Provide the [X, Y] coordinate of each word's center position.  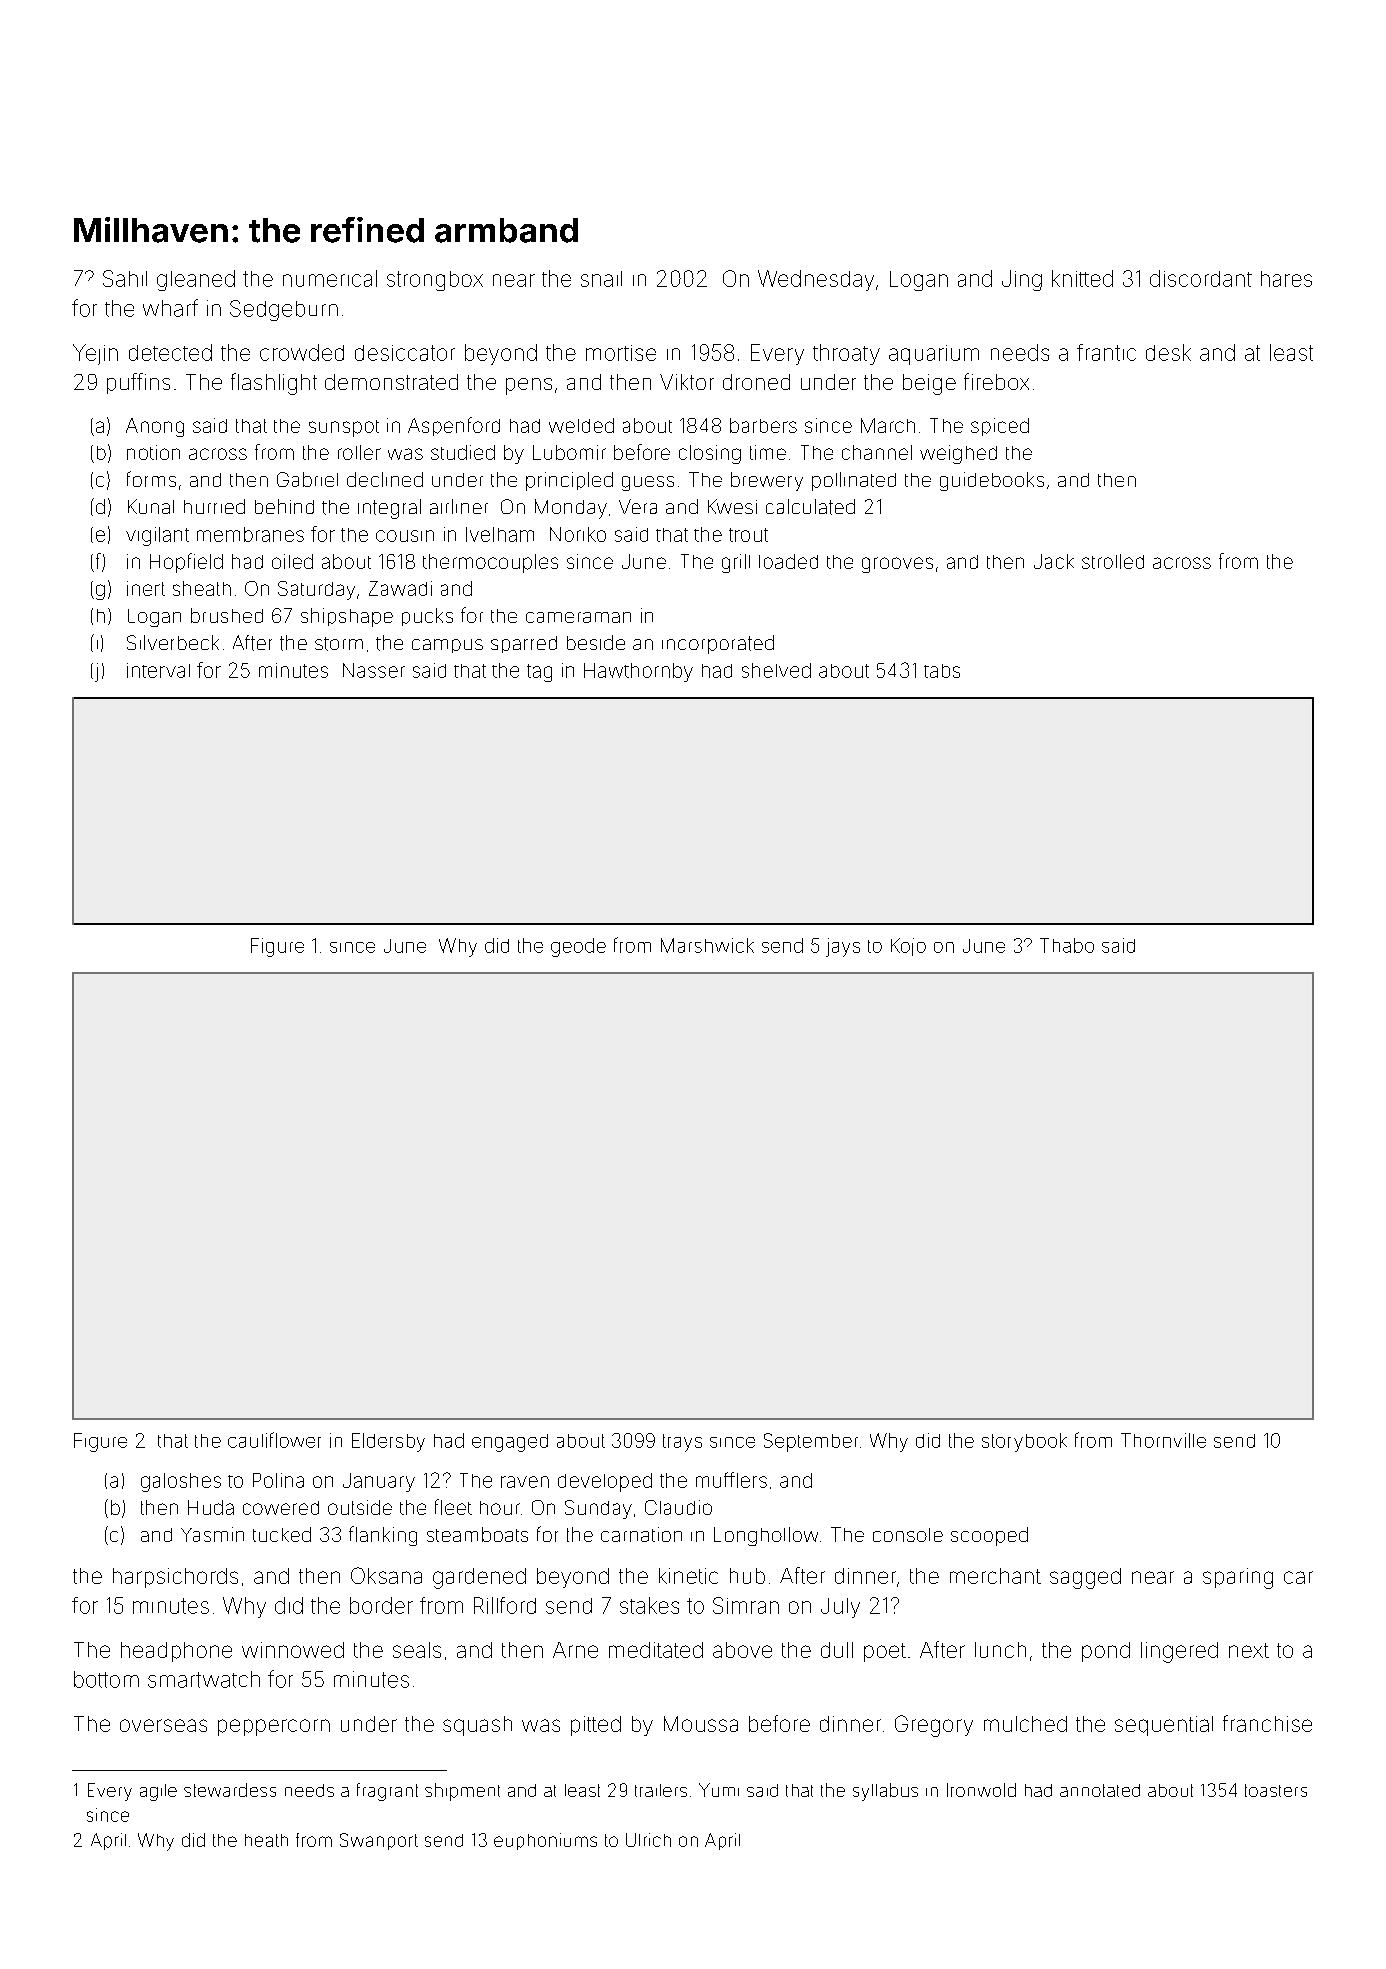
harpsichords [175, 1578]
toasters [1276, 1790]
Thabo [1067, 945]
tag [539, 673]
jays [843, 947]
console [908, 1535]
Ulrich [648, 1840]
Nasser [374, 670]
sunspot [344, 428]
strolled [1113, 561]
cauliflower [274, 1440]
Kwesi [732, 506]
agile [158, 1792]
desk [1168, 352]
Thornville [1163, 1440]
